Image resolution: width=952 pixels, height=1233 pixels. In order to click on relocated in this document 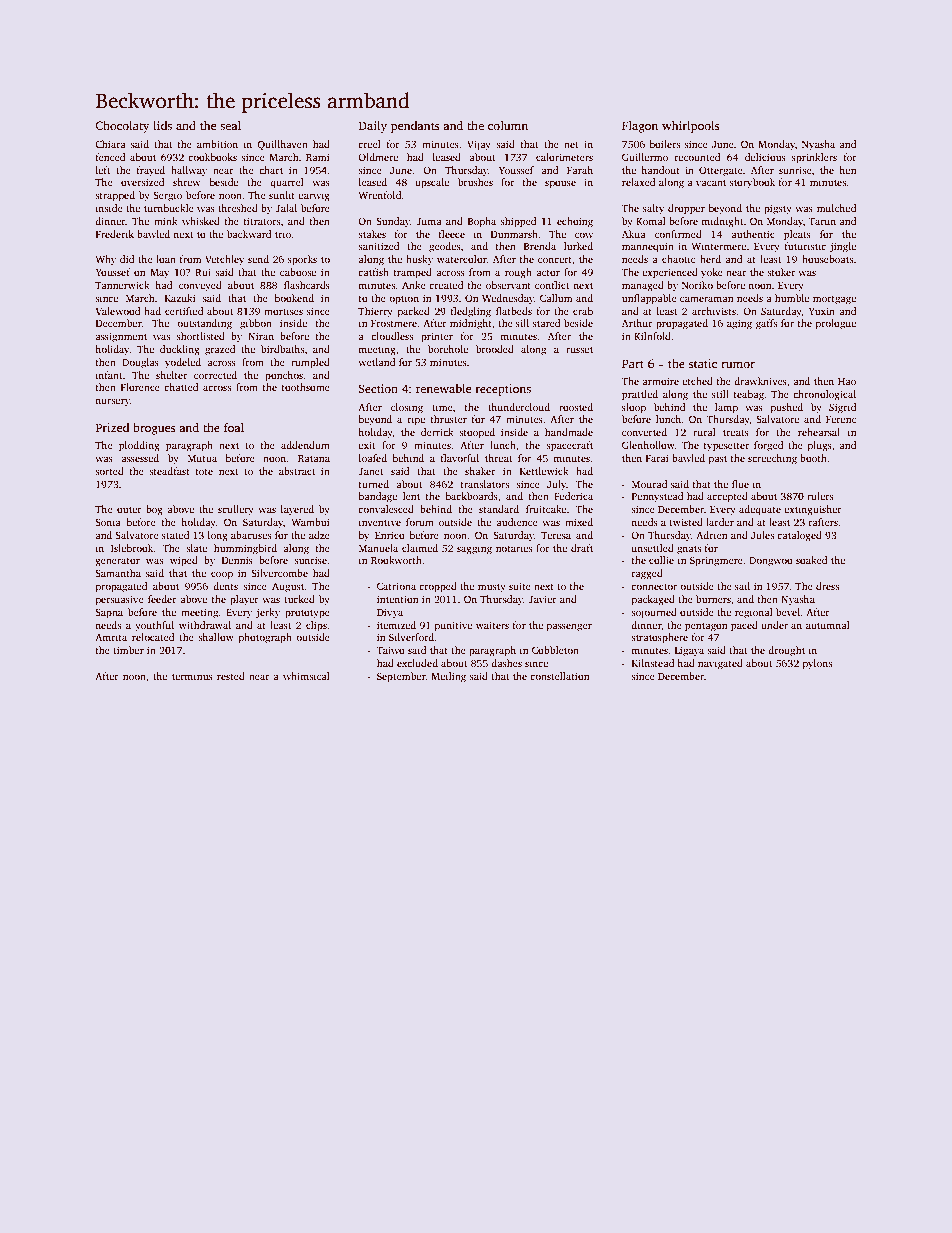, I will do `click(153, 637)`.
